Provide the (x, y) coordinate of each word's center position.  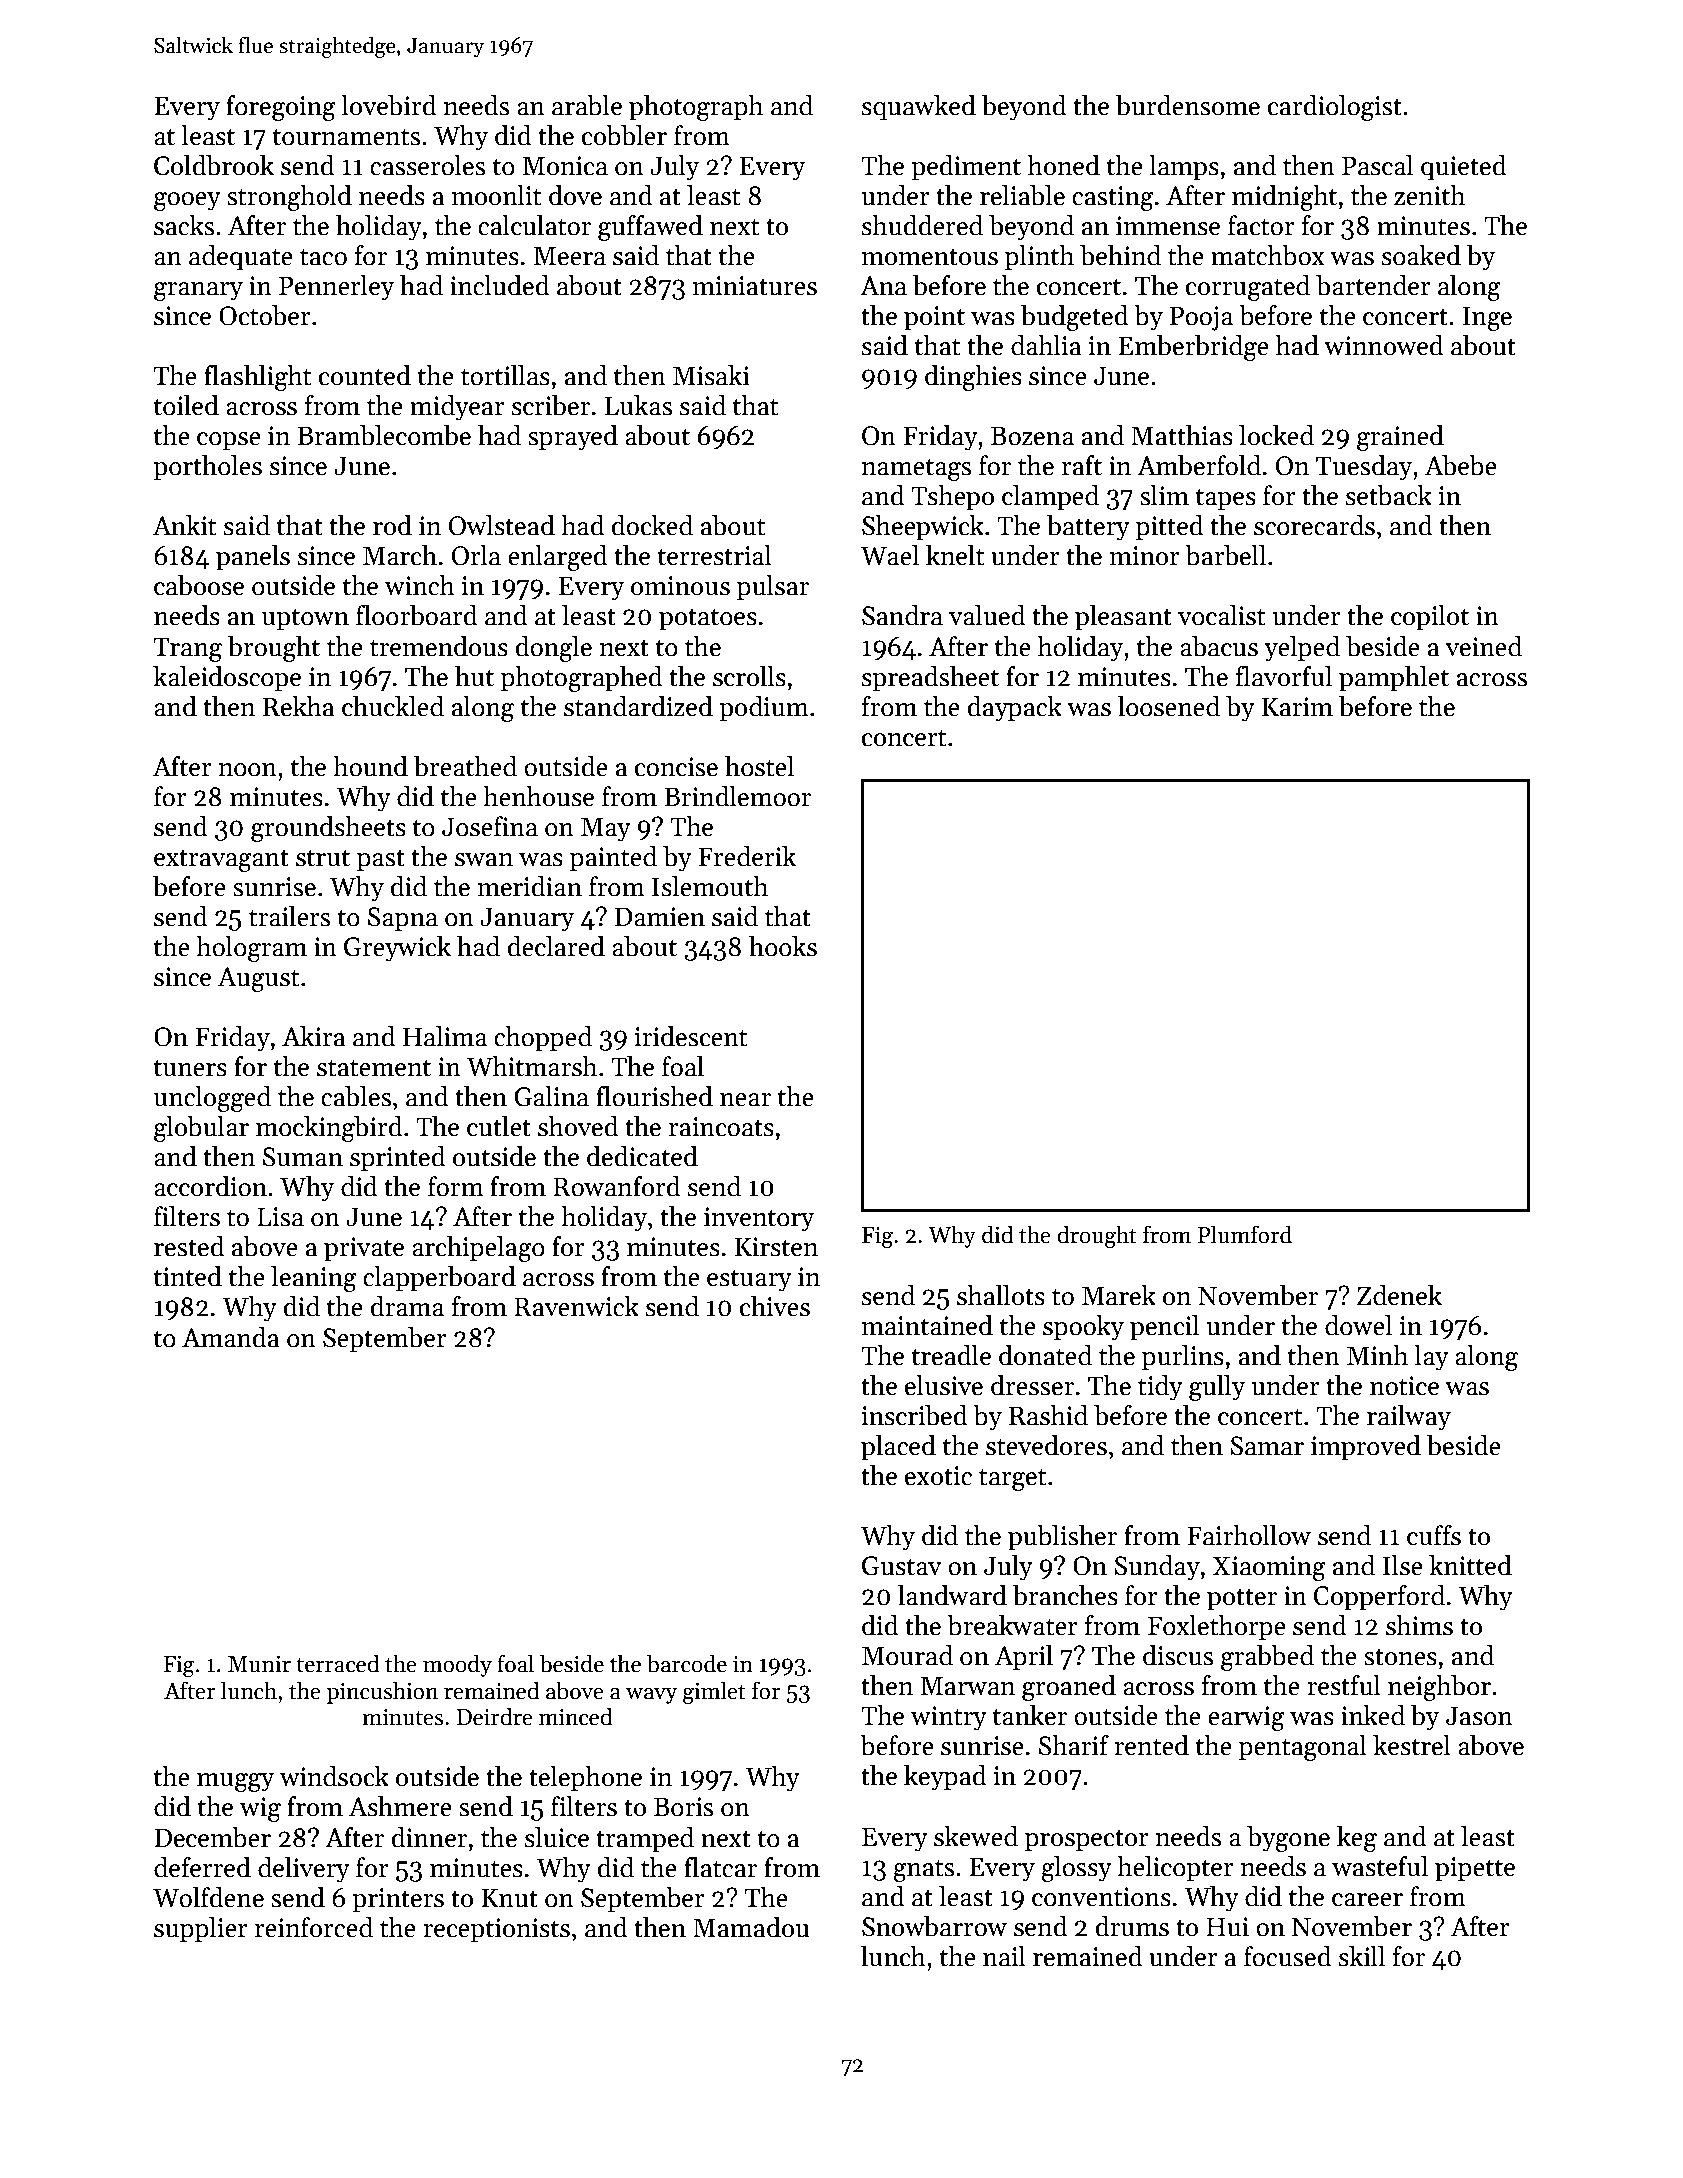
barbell (1225, 555)
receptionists (496, 1930)
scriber (551, 405)
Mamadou (751, 1927)
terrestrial (715, 555)
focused (1287, 1956)
